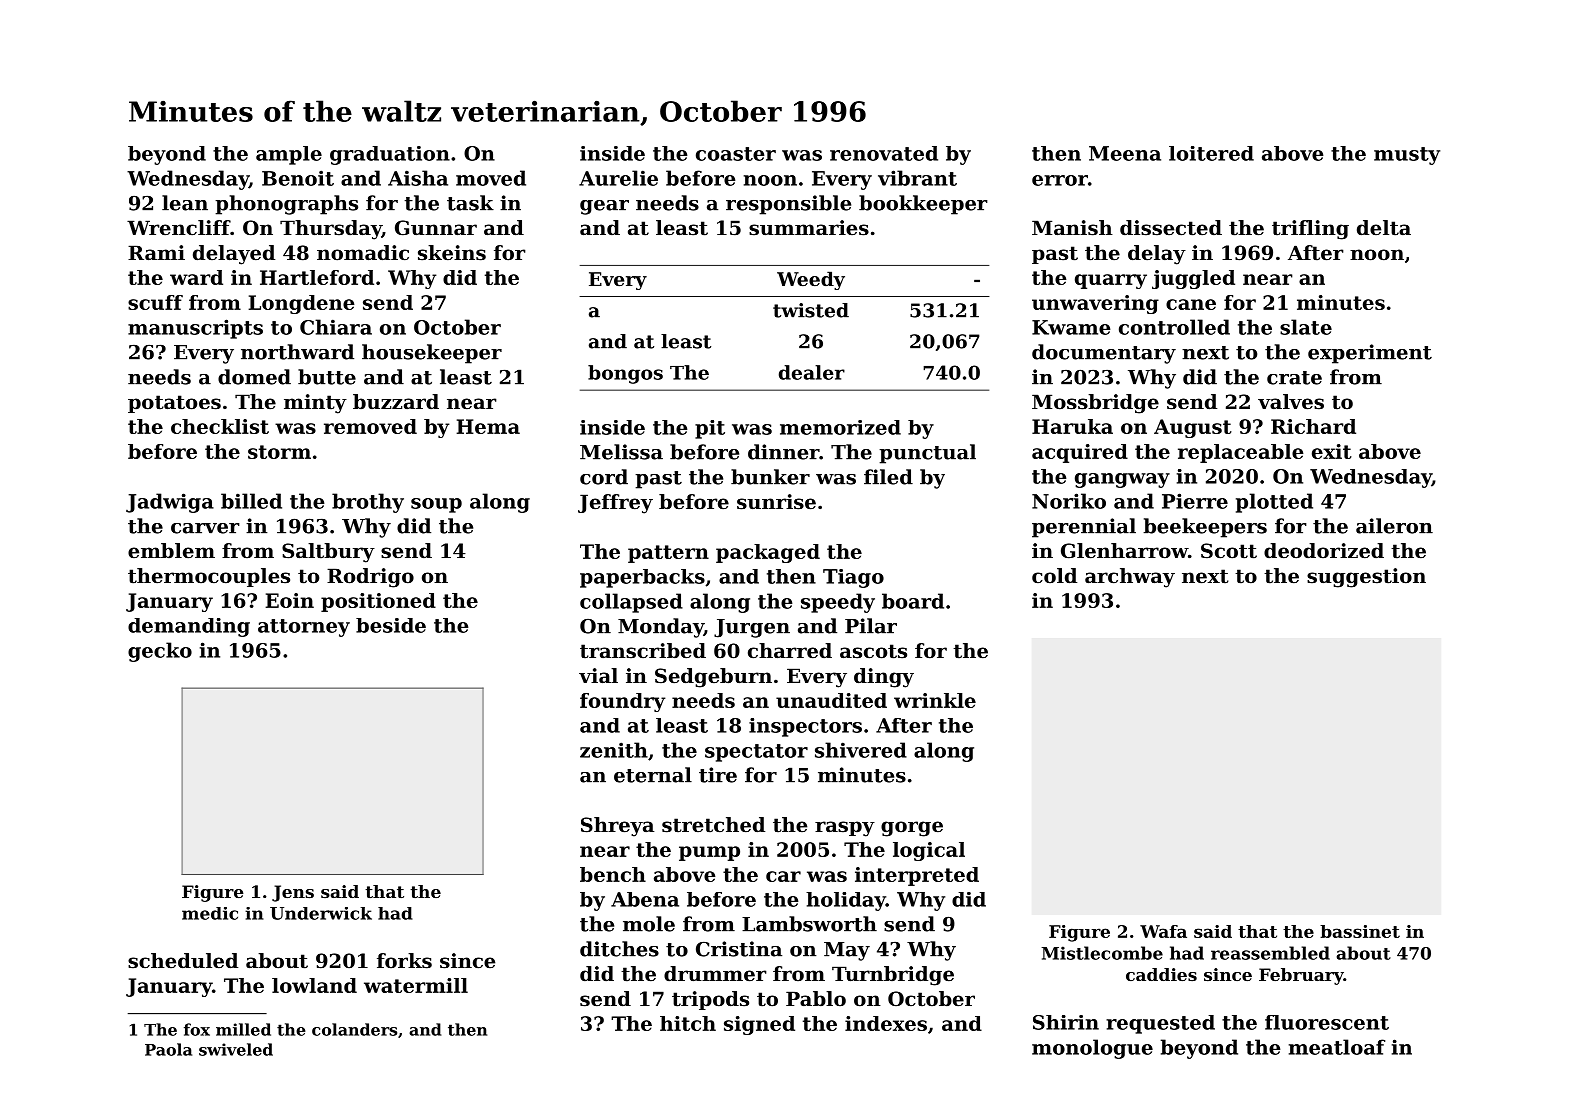  What do you see at coordinates (713, 825) in the screenshot?
I see `stretched` at bounding box center [713, 825].
